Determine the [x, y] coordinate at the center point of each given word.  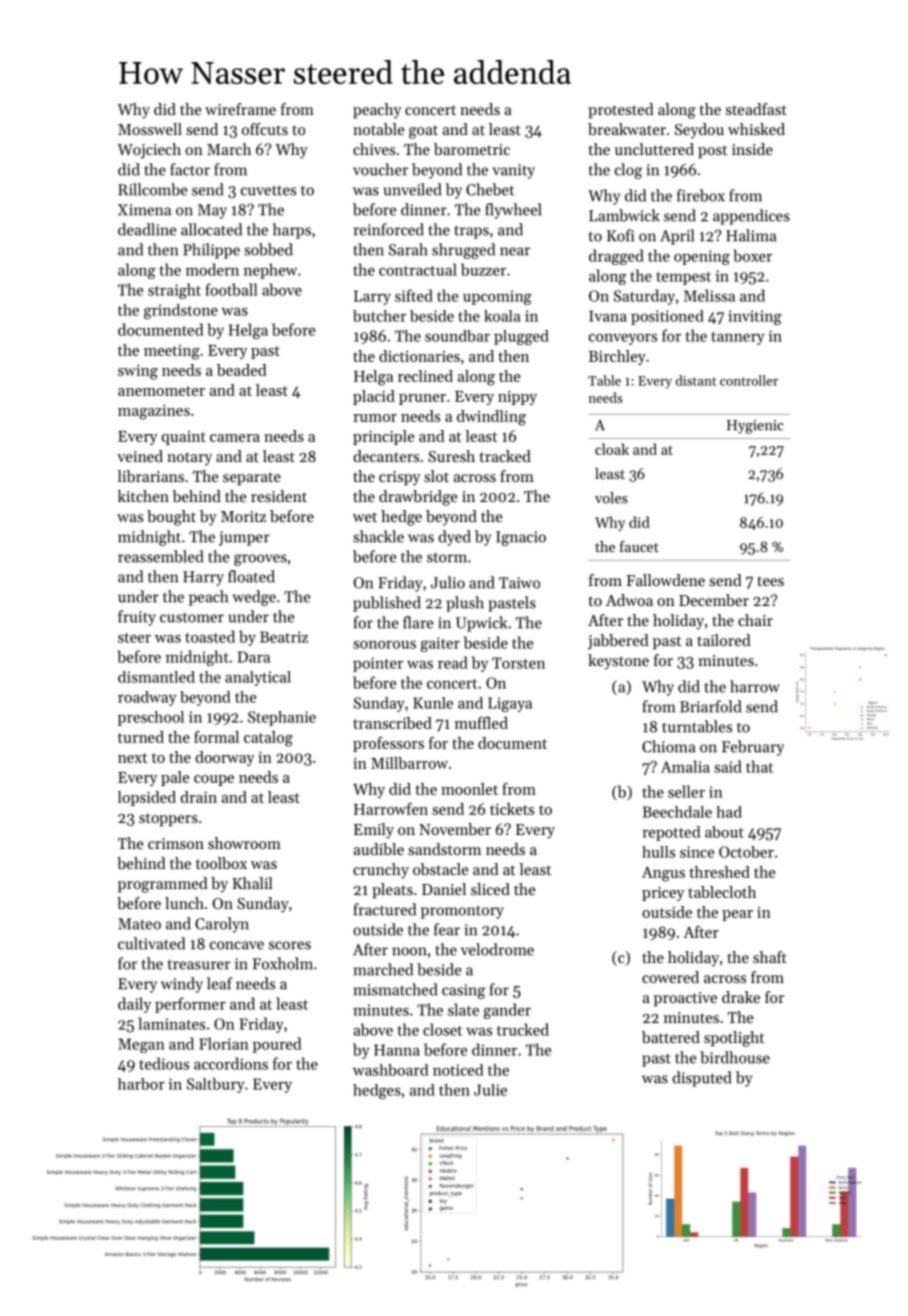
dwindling [491, 418]
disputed [702, 1079]
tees [770, 581]
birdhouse [735, 1057]
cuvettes [268, 190]
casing [463, 991]
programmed [162, 885]
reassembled [161, 556]
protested [620, 111]
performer [190, 1005]
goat [423, 132]
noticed [458, 1070]
